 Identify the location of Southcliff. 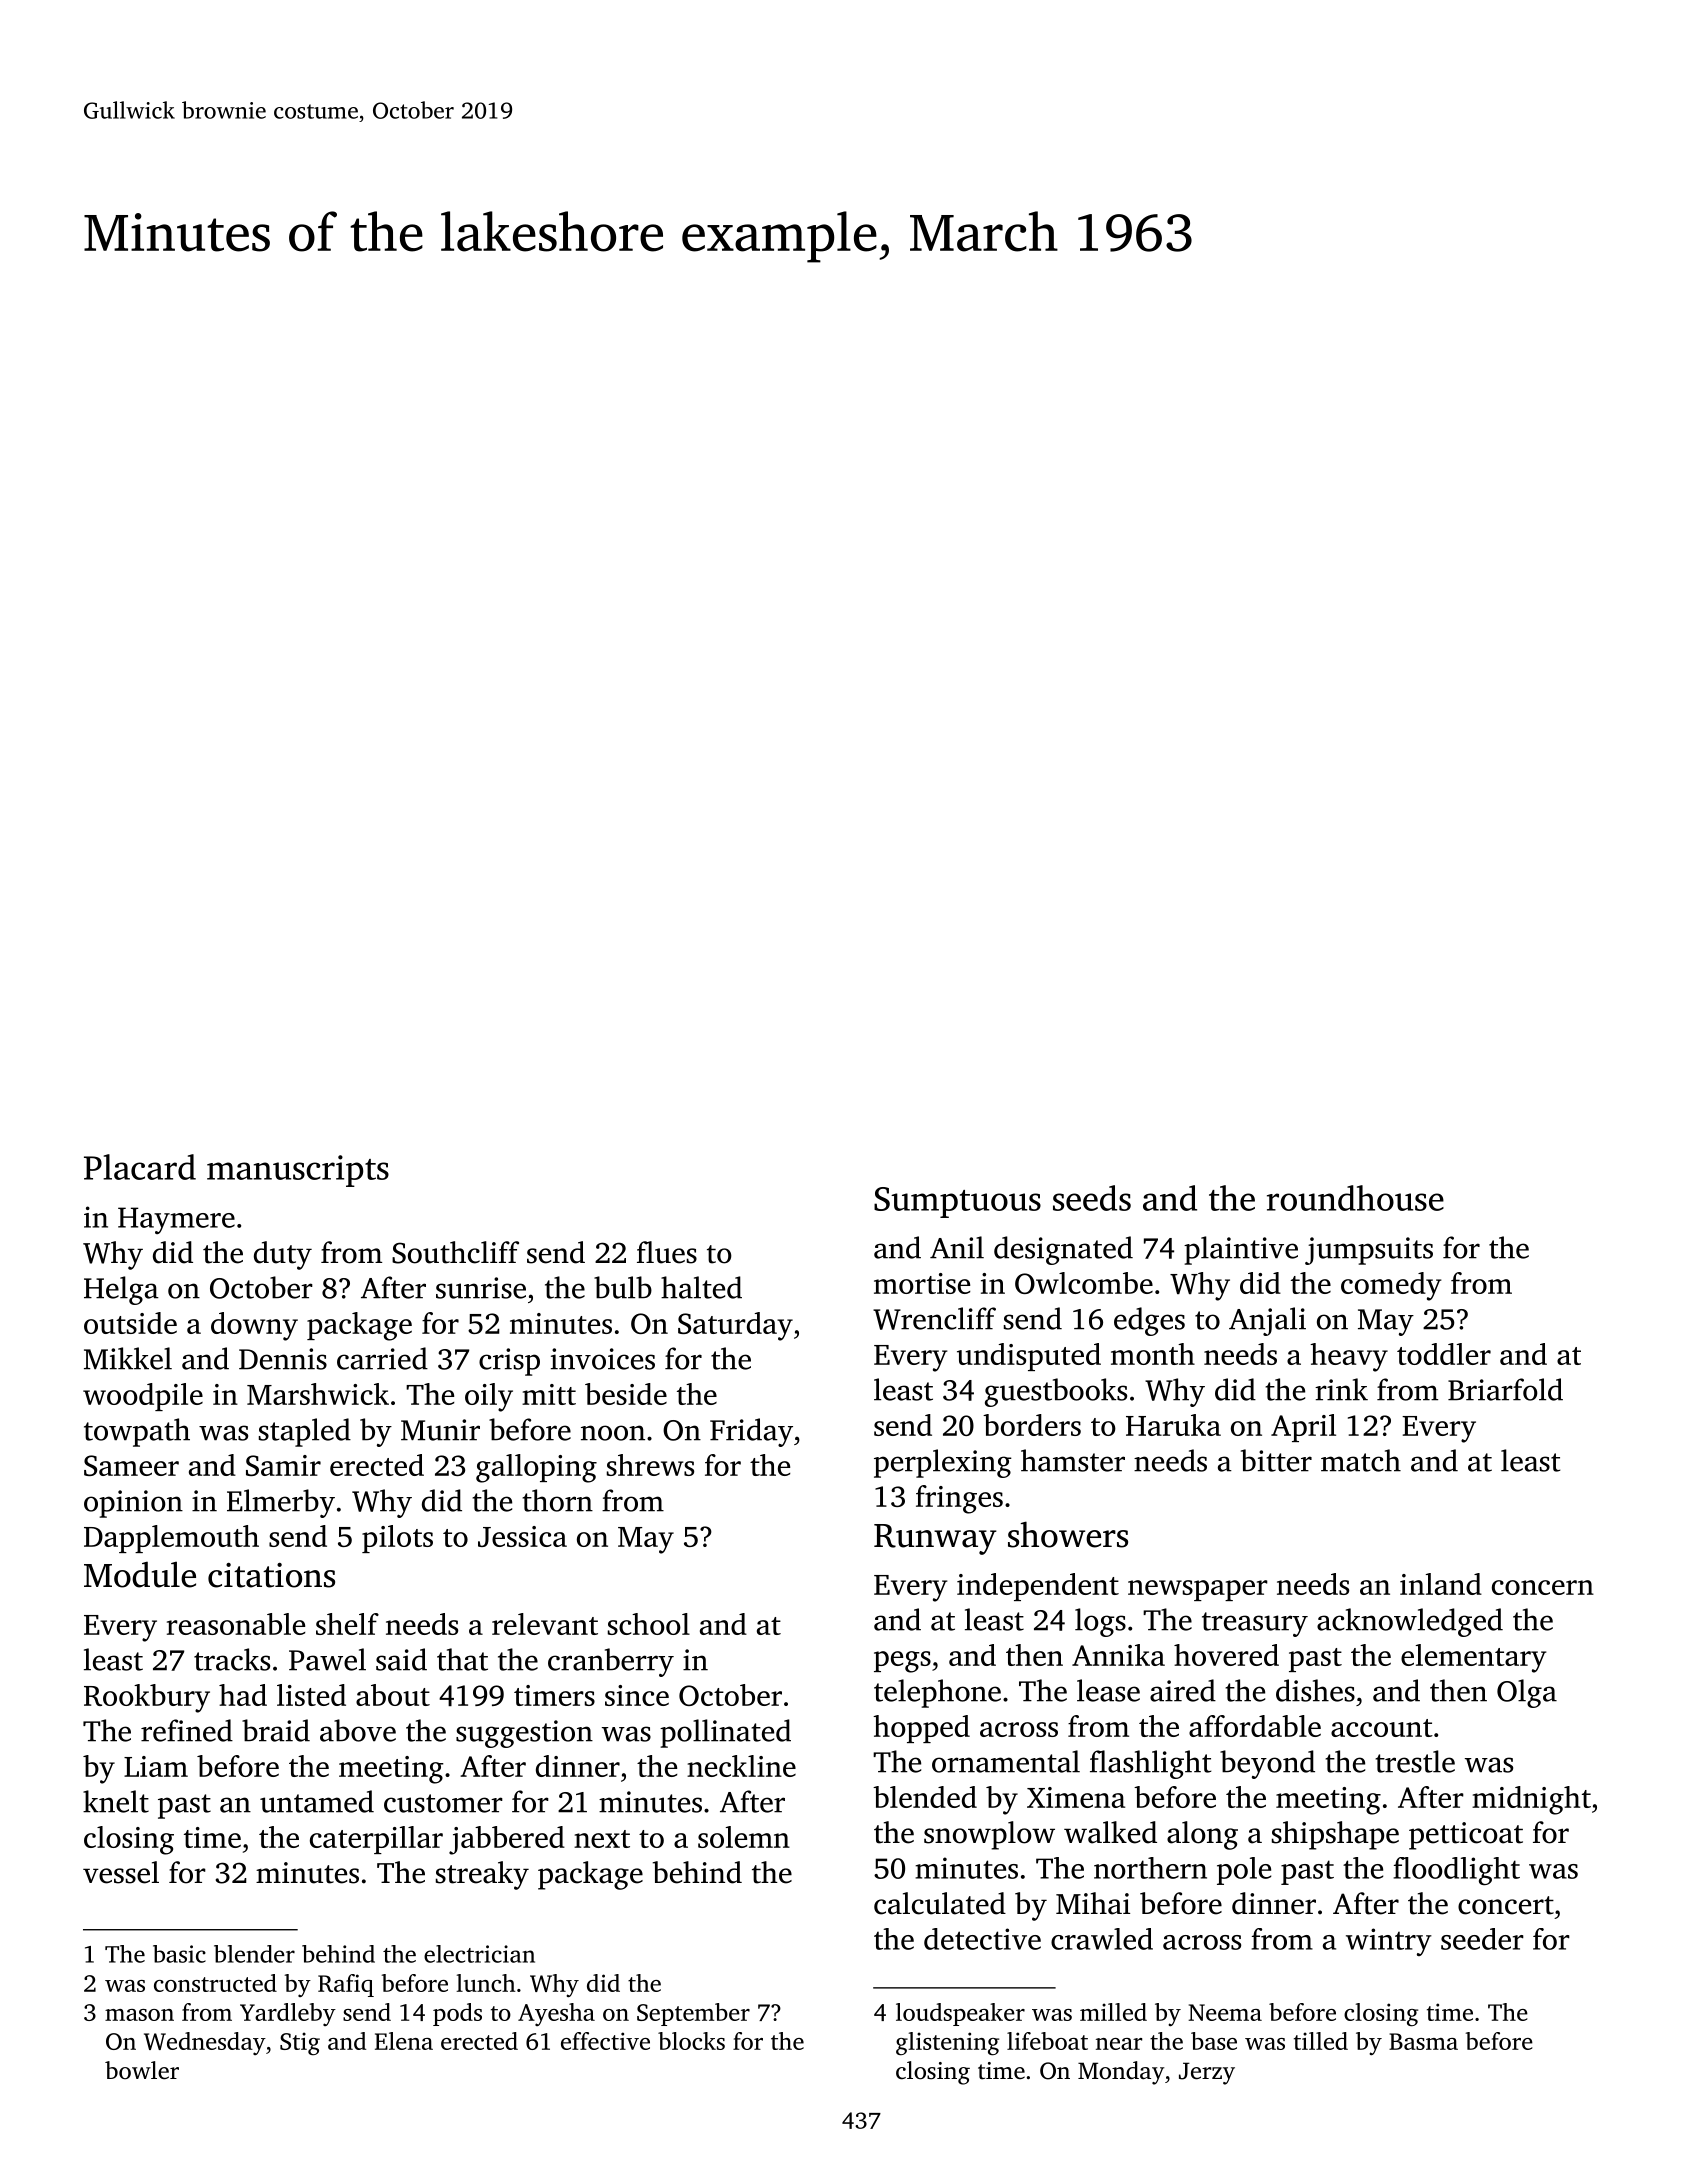
(455, 1252).
